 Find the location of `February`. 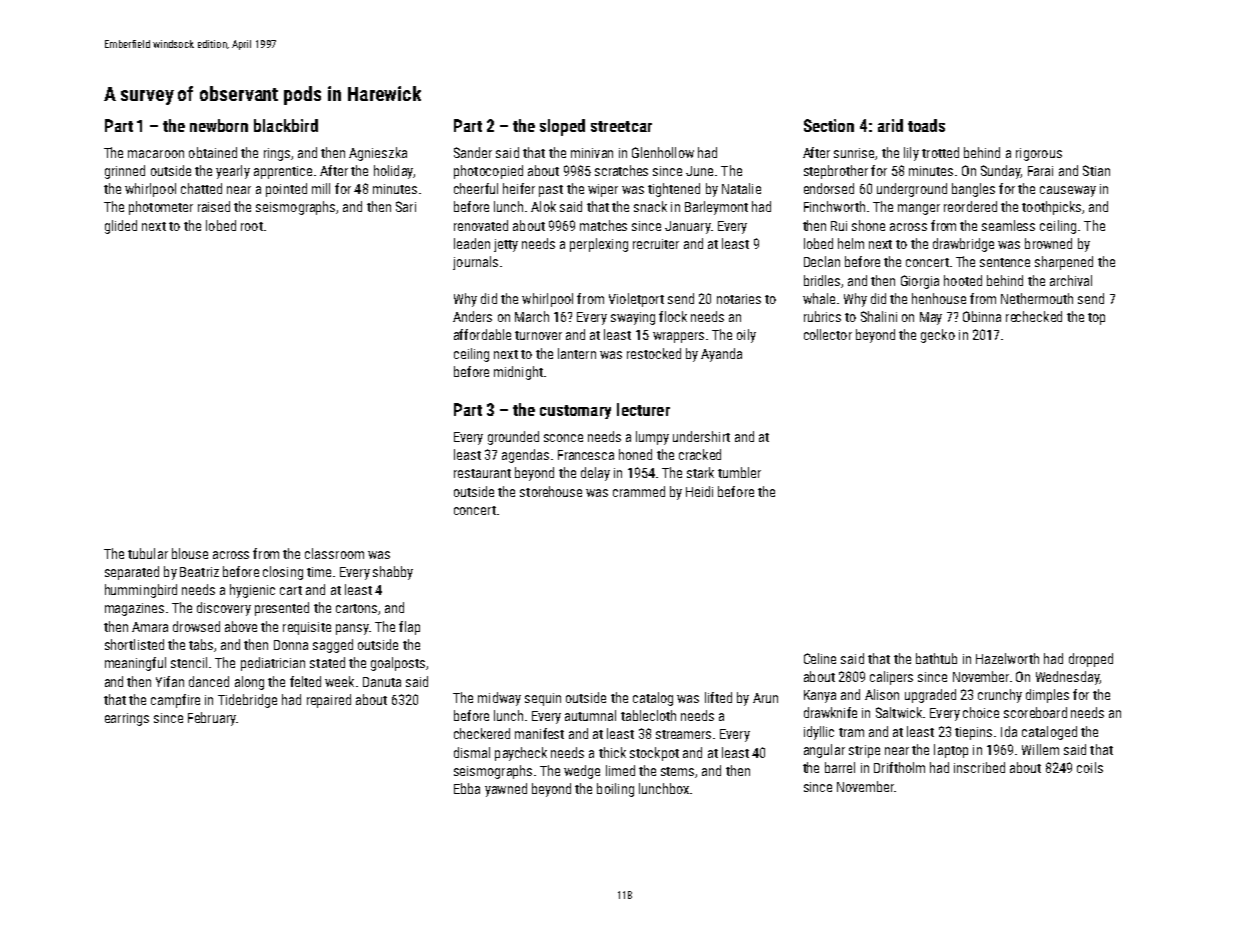

February is located at coordinates (212, 719).
